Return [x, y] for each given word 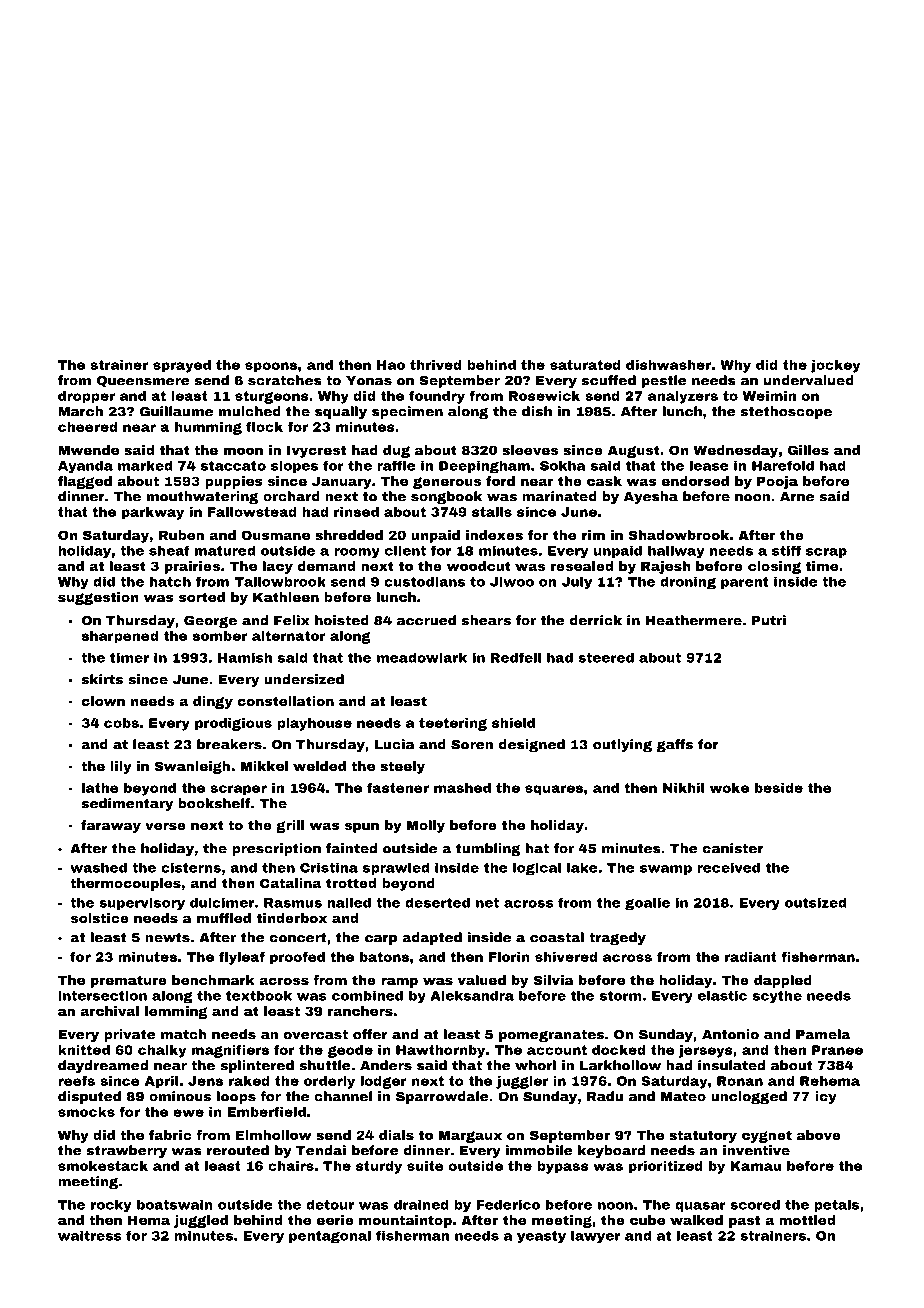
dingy [213, 702]
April [161, 1082]
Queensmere [143, 381]
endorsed [695, 481]
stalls [492, 512]
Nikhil [683, 788]
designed [532, 745]
